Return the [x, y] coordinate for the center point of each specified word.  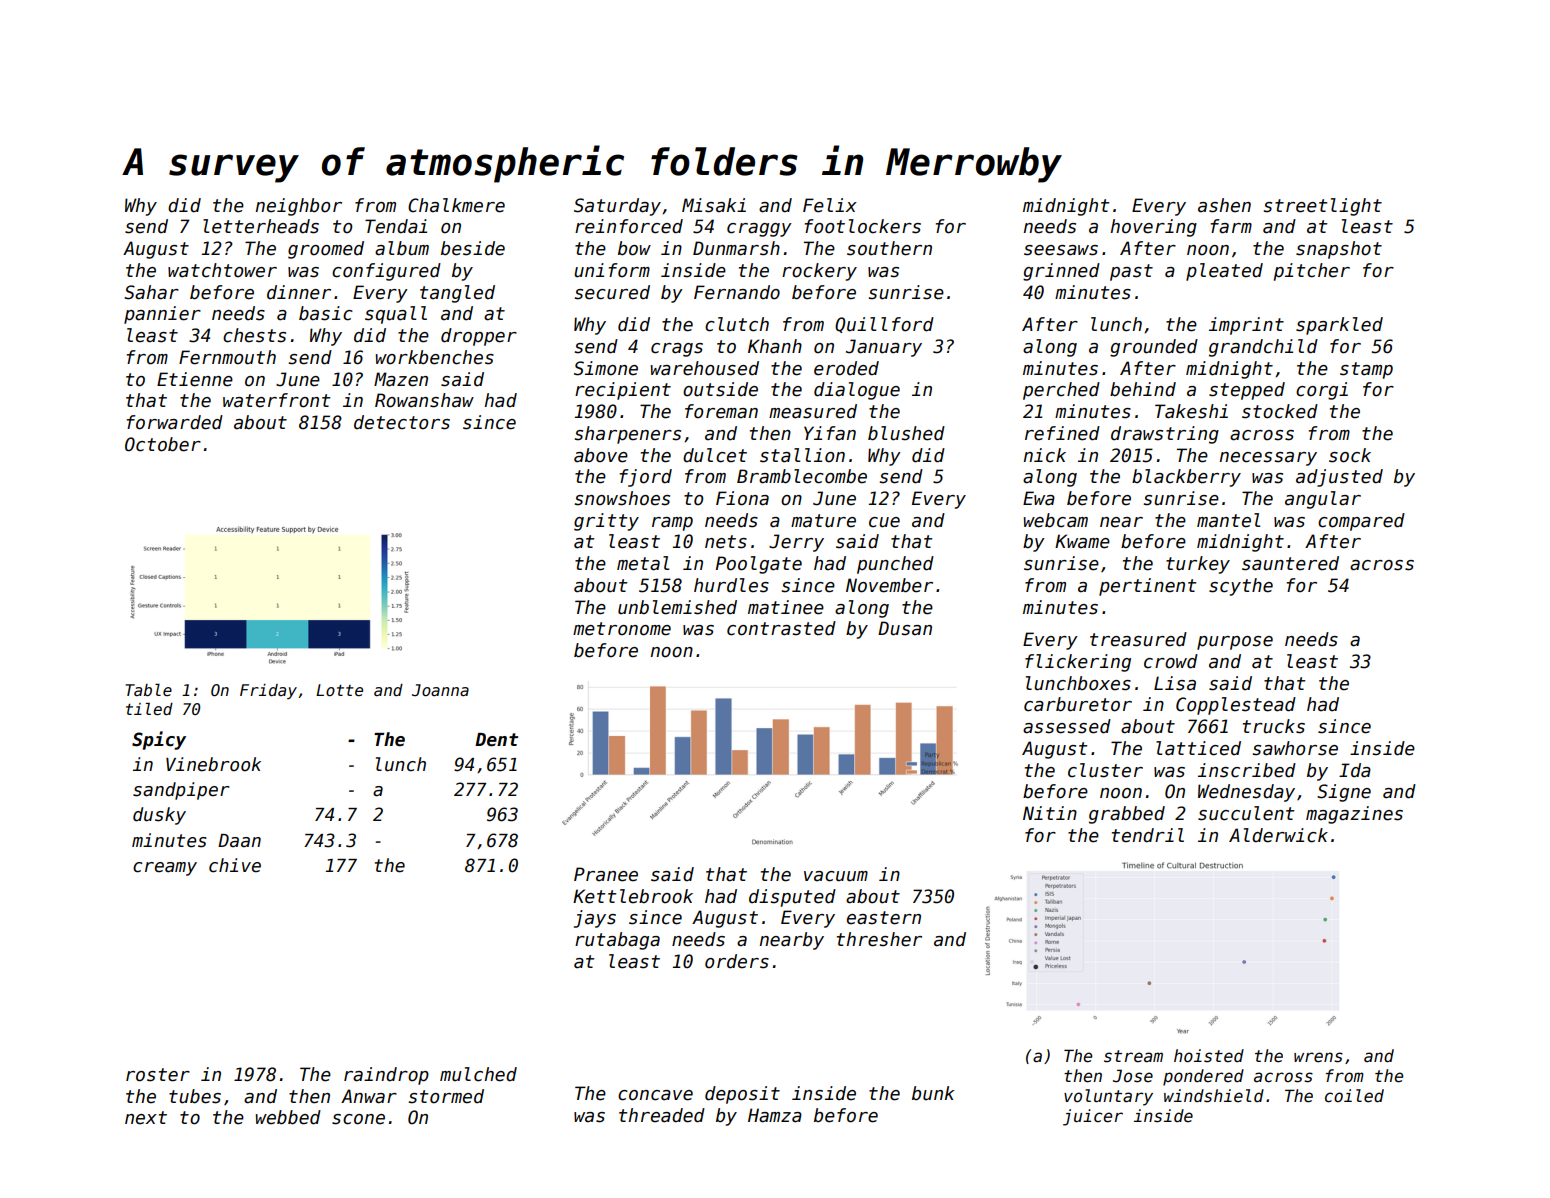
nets [726, 542]
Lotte [339, 690]
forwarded [175, 422]
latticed [1198, 748]
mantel [1228, 520]
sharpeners [627, 435]
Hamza [775, 1115]
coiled [1354, 1096]
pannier [162, 315]
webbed [288, 1117]
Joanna [440, 690]
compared [1361, 522]
